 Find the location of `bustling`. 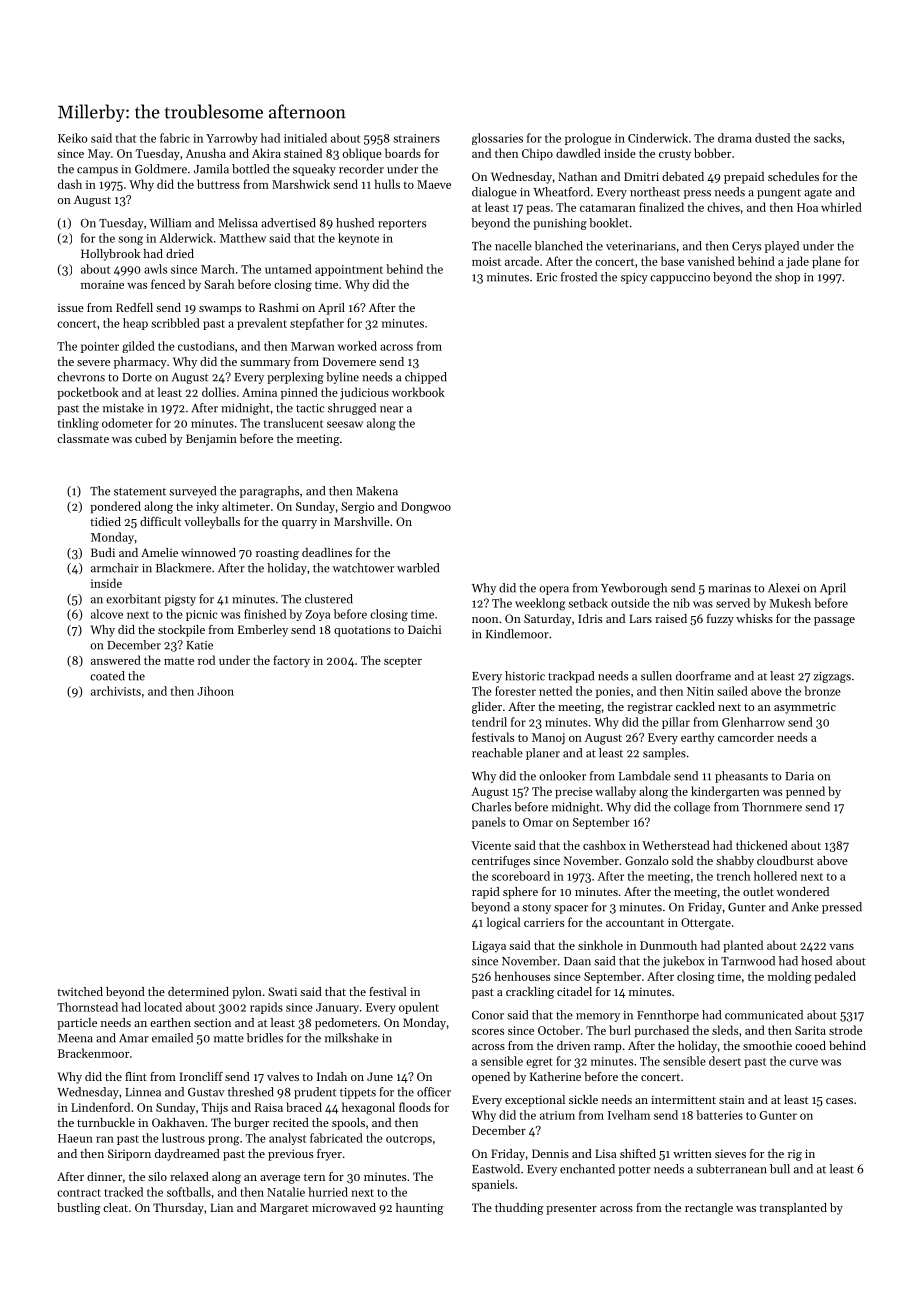

bustling is located at coordinates (78, 1209).
